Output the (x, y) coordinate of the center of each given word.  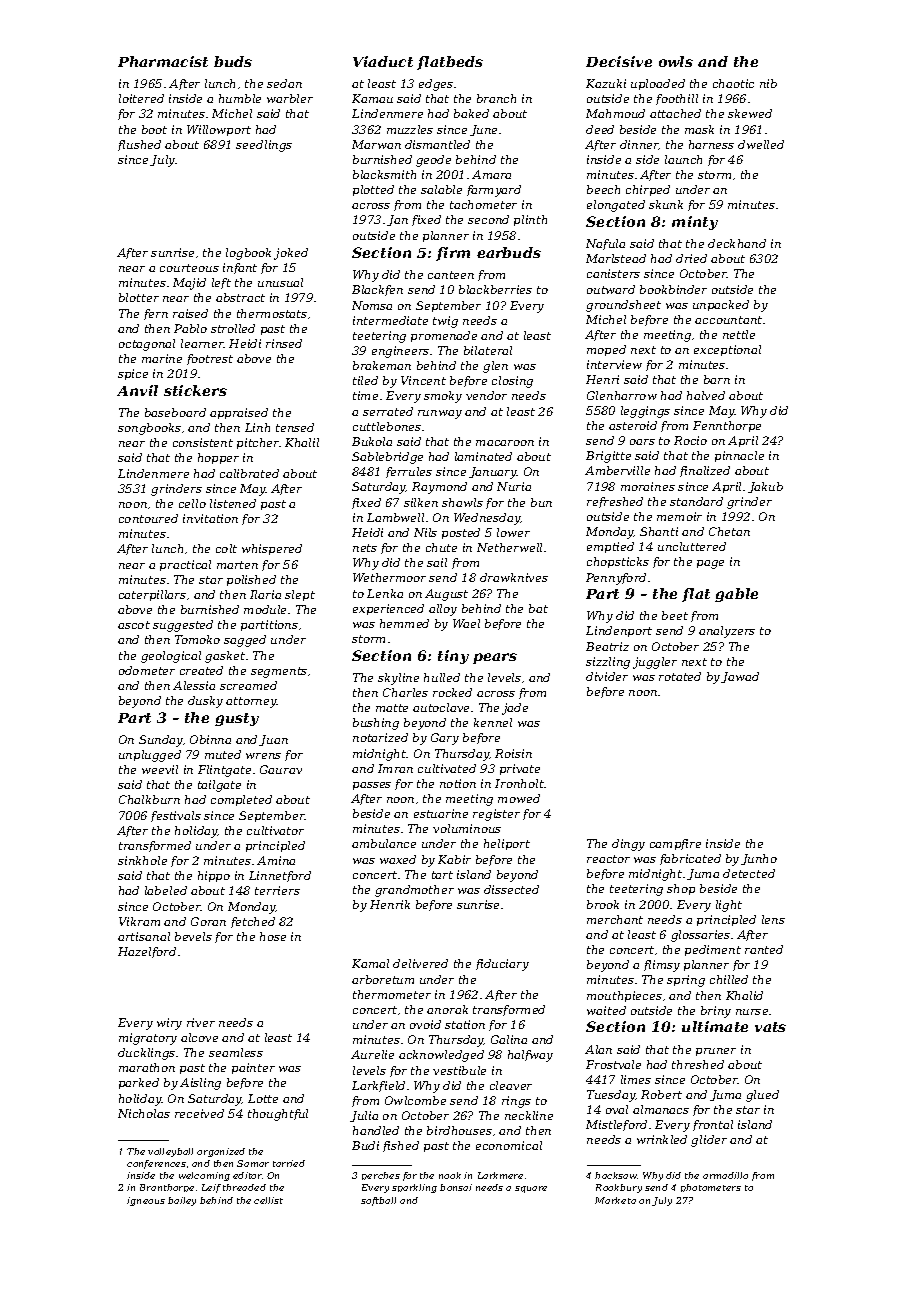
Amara (491, 174)
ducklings (146, 1054)
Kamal (370, 963)
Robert (661, 1094)
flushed (139, 145)
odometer (147, 670)
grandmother (414, 891)
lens (773, 919)
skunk (666, 204)
